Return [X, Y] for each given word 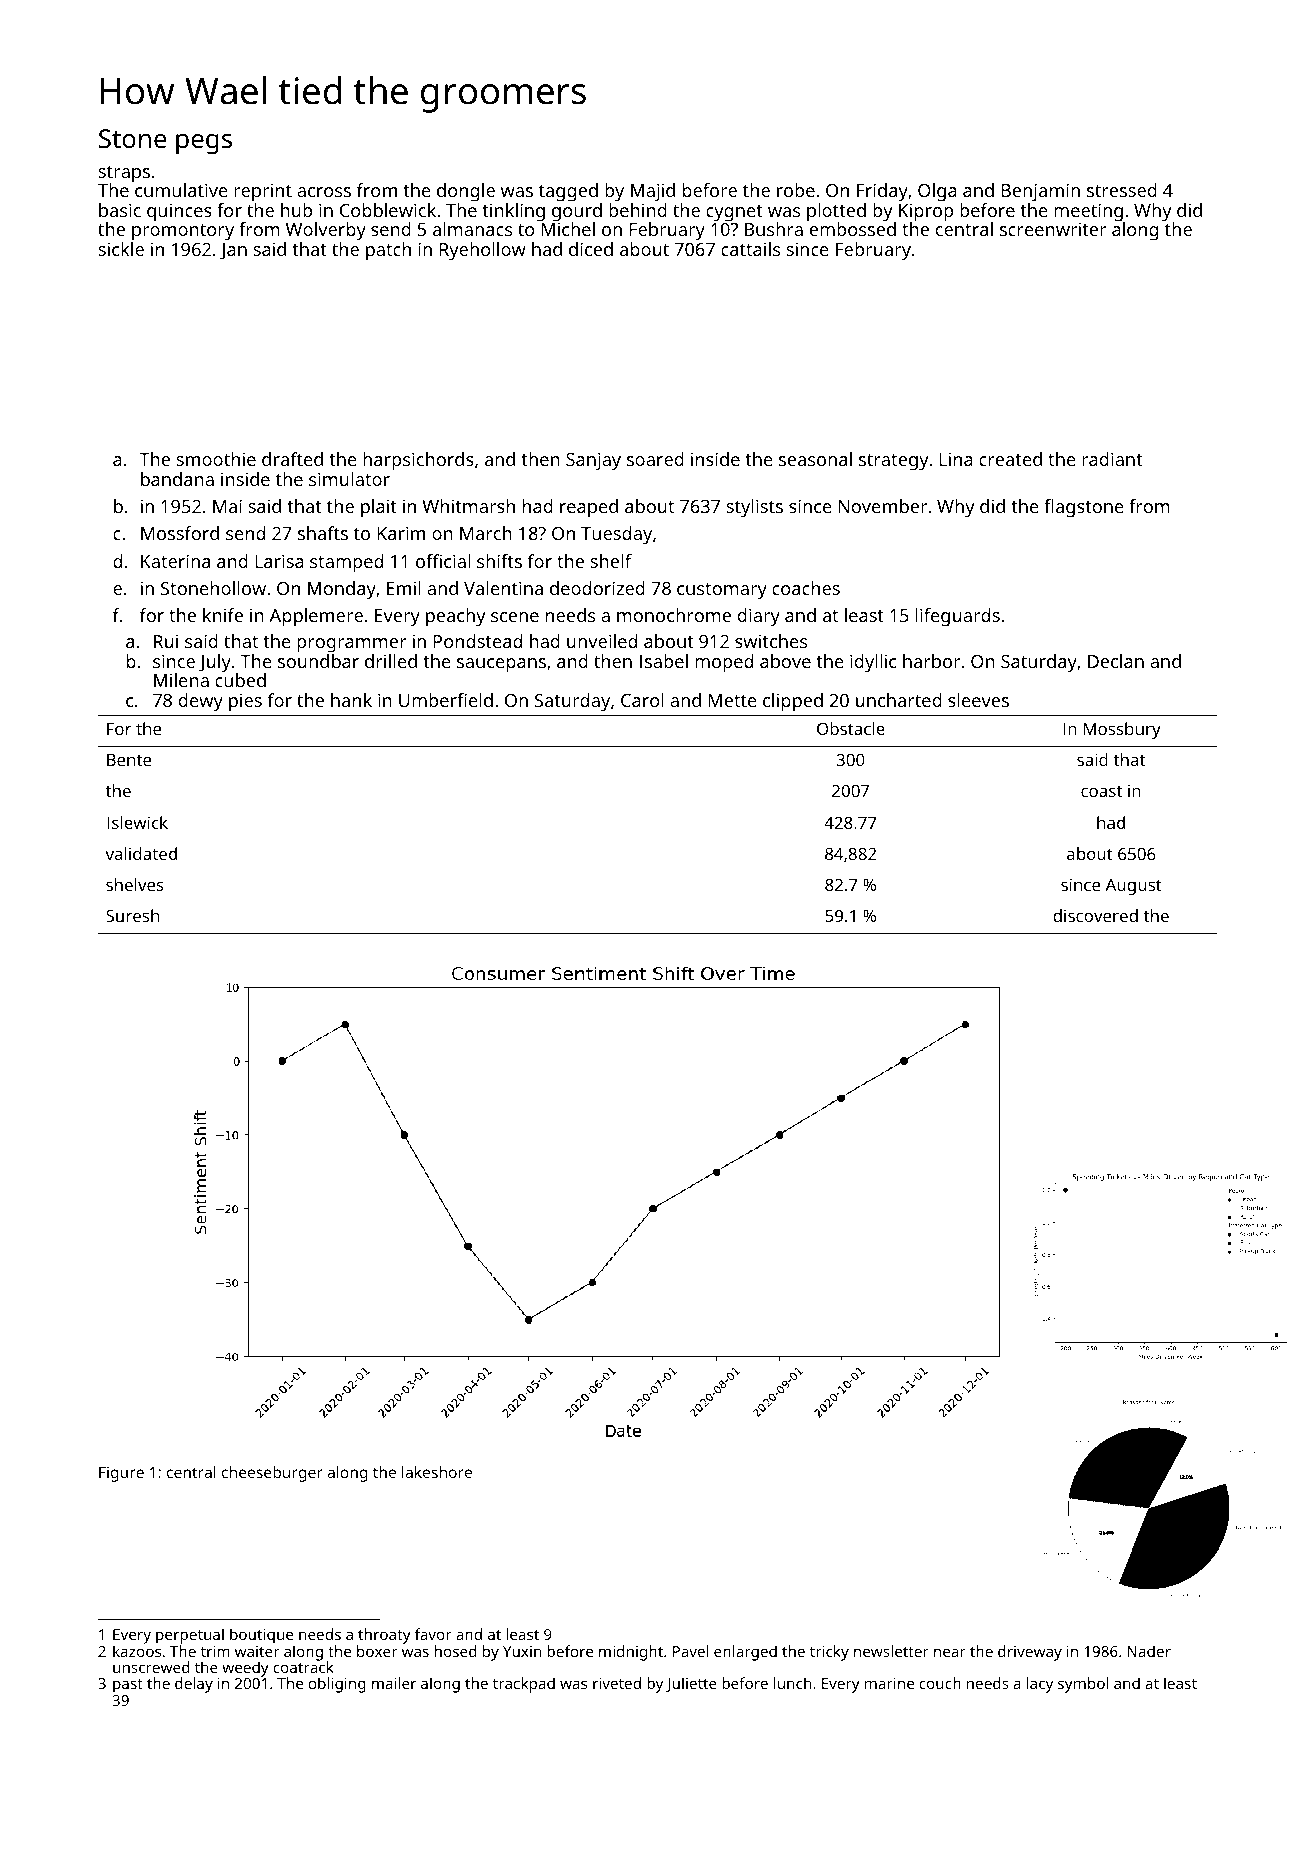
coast [1101, 791]
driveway [1030, 1653]
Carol [642, 700]
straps [124, 174]
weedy [245, 1669]
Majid [653, 192]
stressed [1122, 190]
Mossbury [1122, 730]
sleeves [978, 700]
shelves [135, 884]
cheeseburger [272, 1474]
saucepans [501, 665]
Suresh [132, 915]
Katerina [175, 561]
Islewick [137, 822]
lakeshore [437, 1472]
